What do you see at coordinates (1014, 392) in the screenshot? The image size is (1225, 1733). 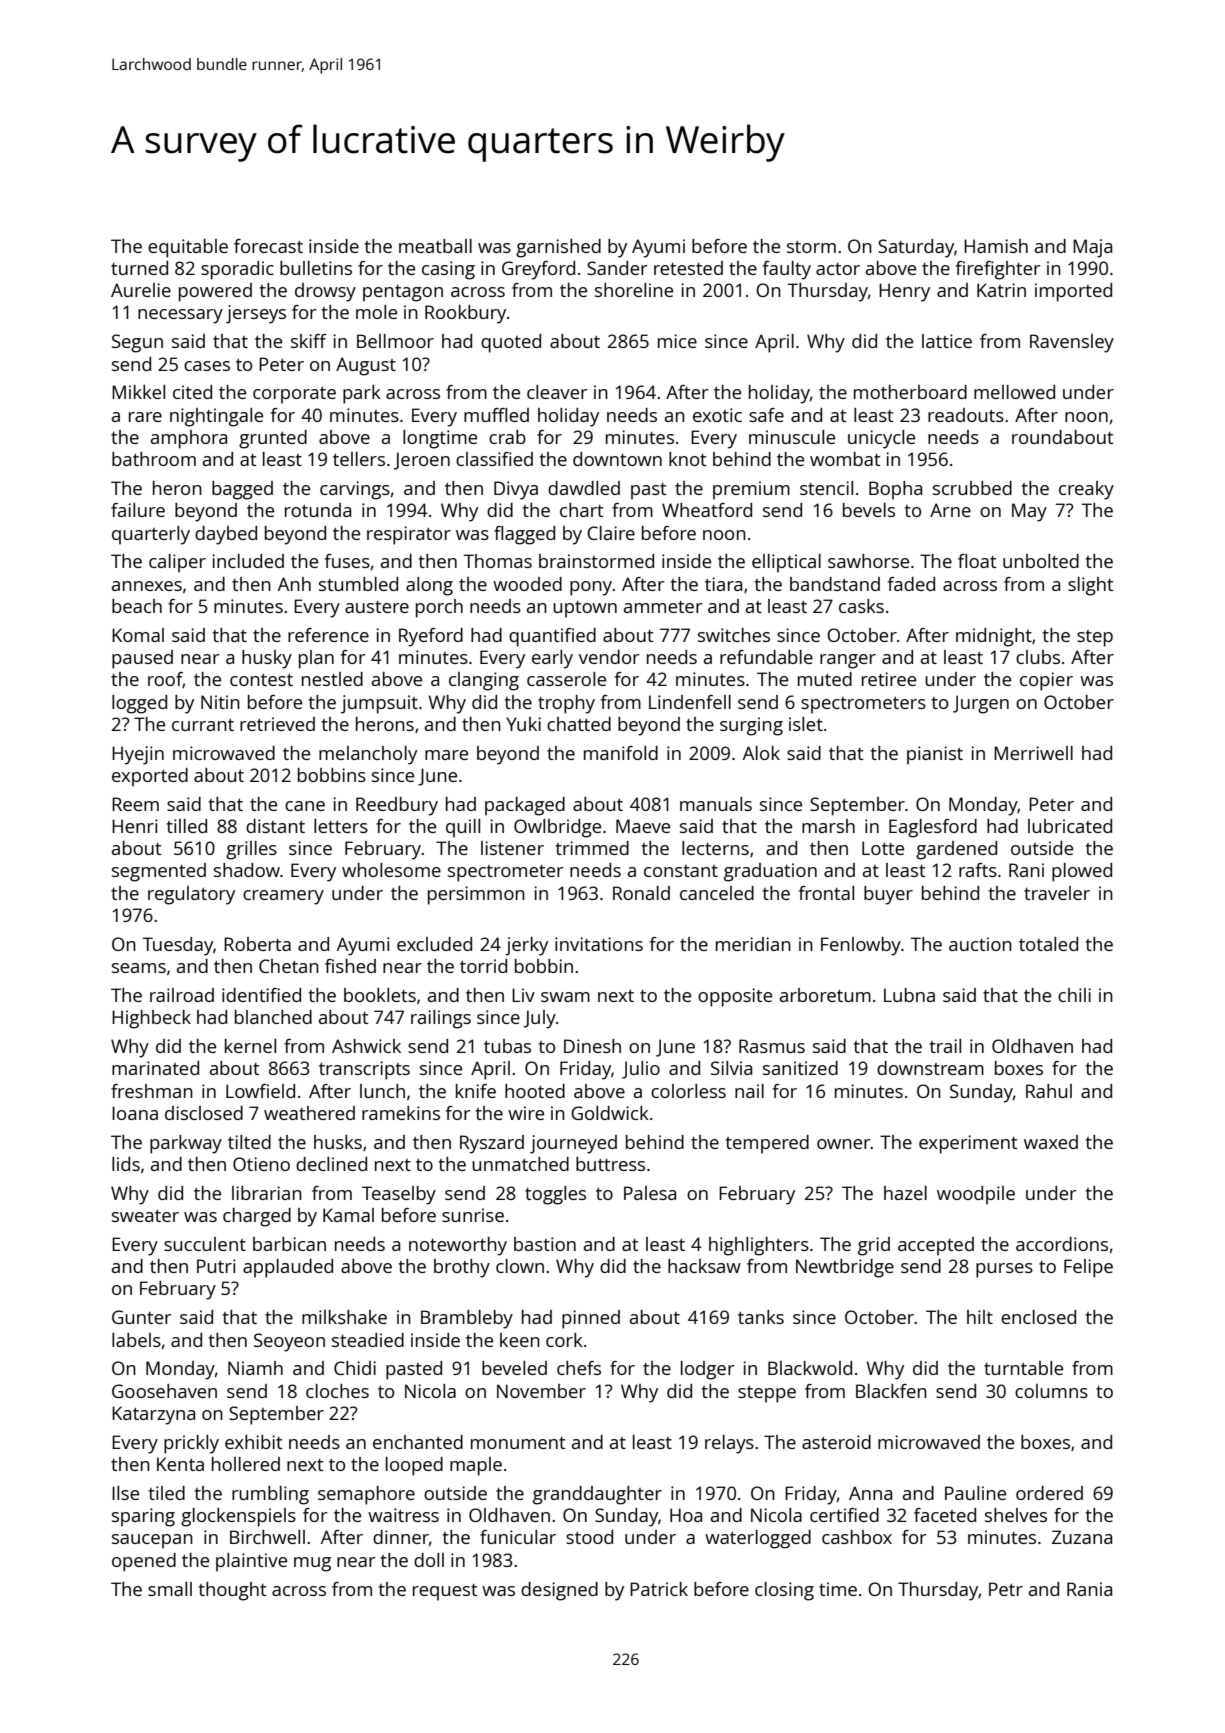 I see `mellowed` at bounding box center [1014, 392].
